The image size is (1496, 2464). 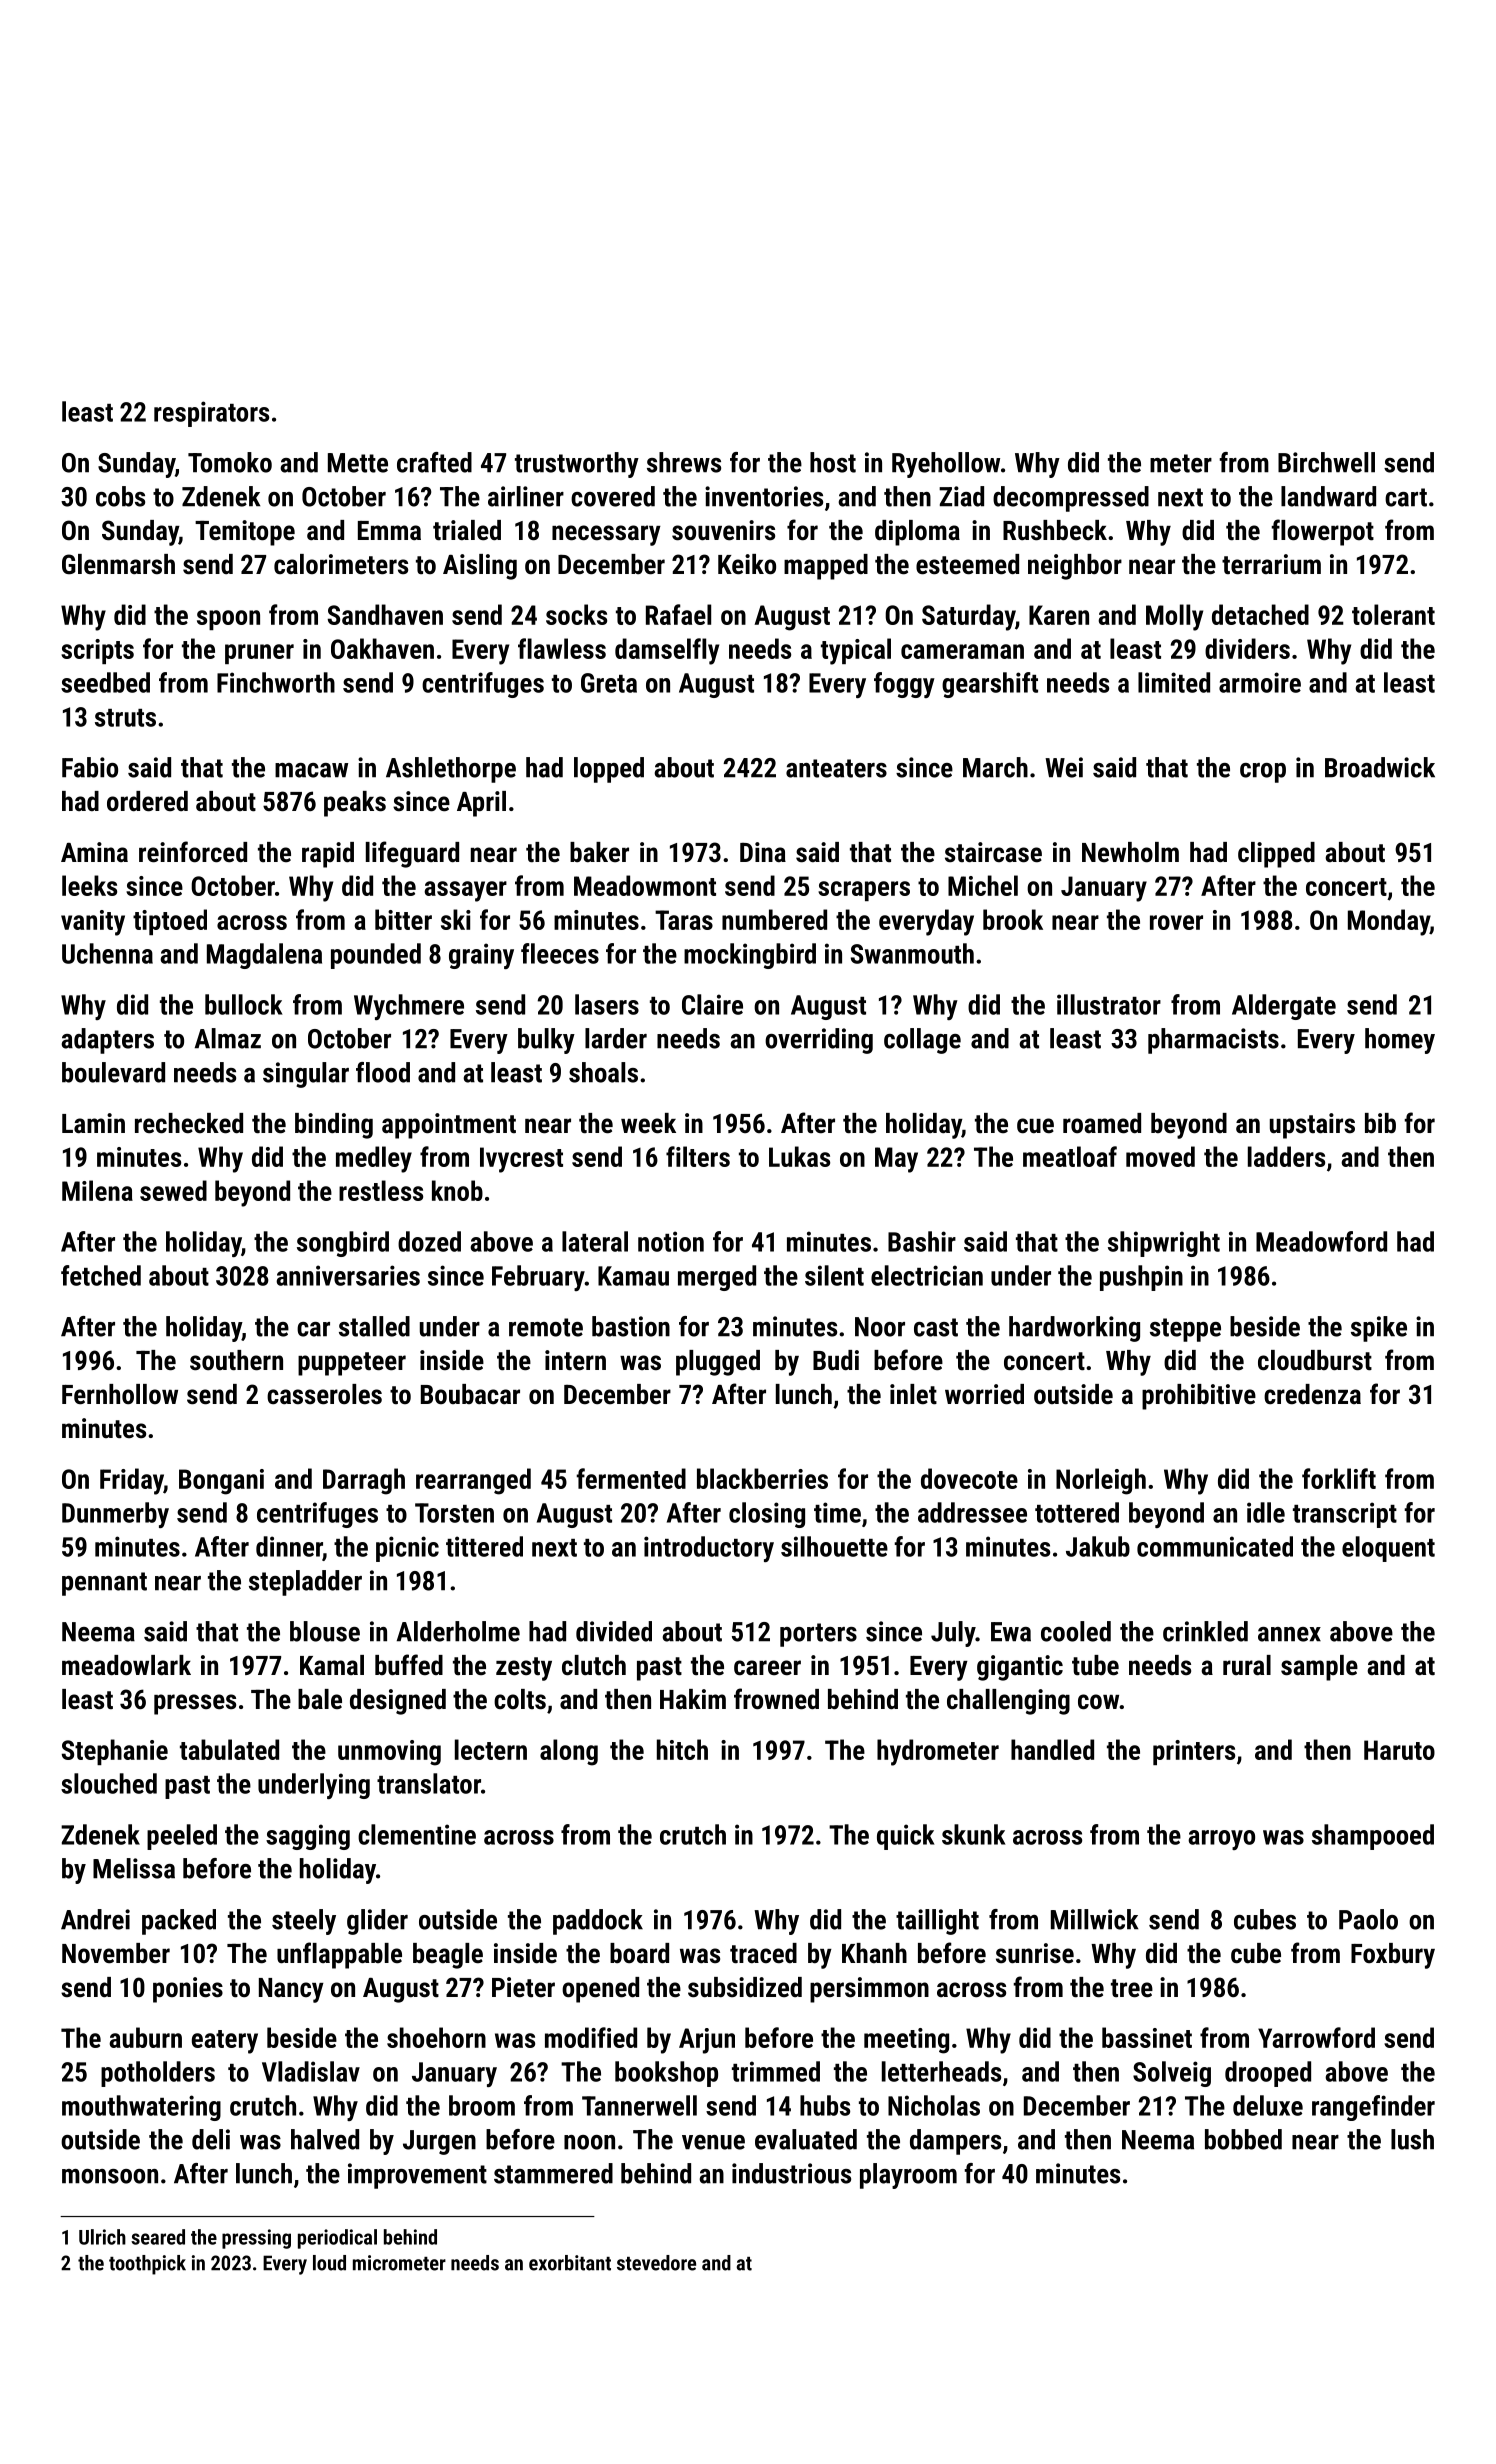 I want to click on Fabio, so click(x=90, y=767).
